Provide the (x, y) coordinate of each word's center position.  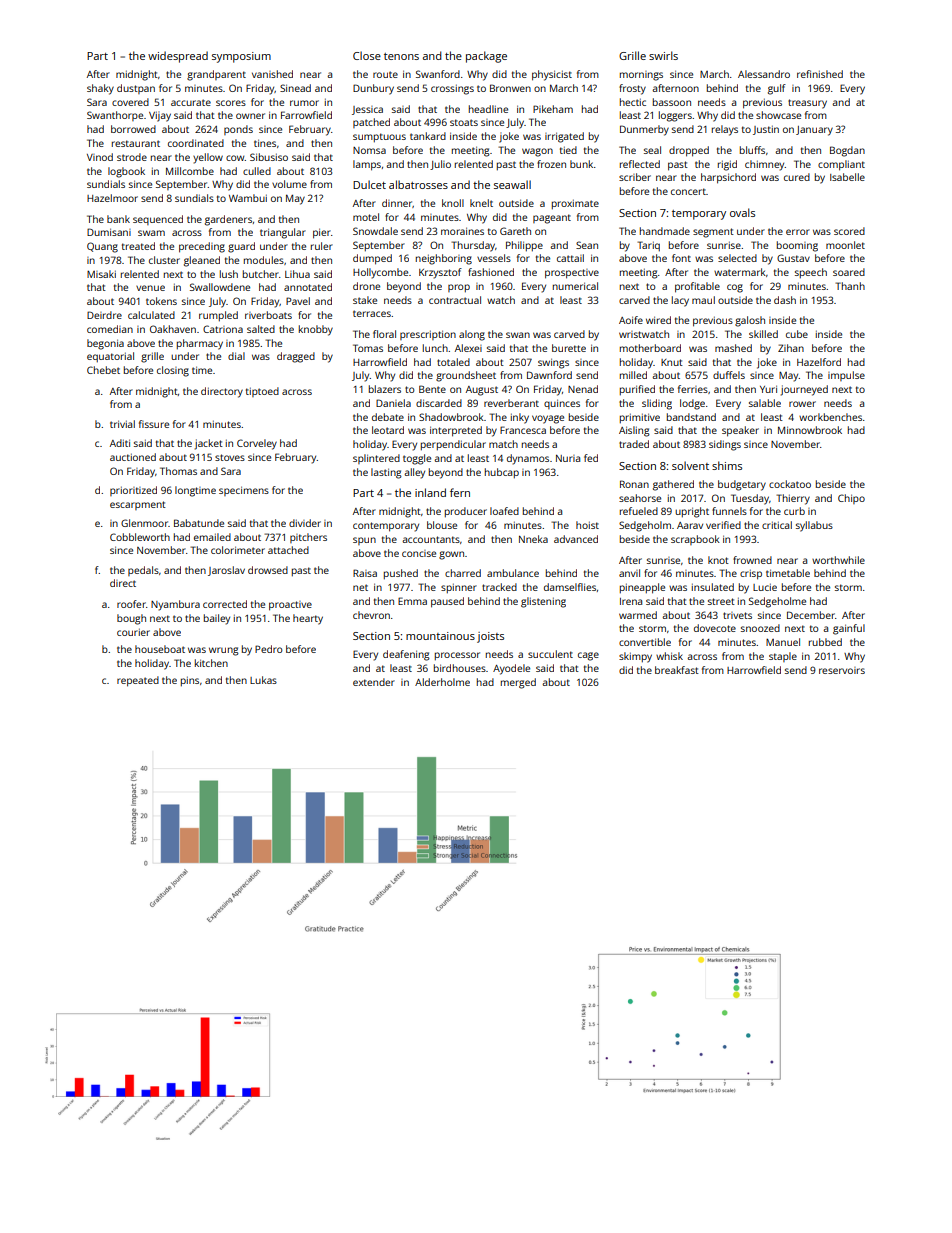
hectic (633, 102)
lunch (435, 348)
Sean (587, 245)
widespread (178, 57)
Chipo (851, 499)
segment (713, 233)
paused (447, 602)
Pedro (269, 649)
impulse (846, 376)
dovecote (715, 628)
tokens (161, 301)
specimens (244, 491)
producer (466, 512)
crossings (452, 90)
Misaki (101, 274)
